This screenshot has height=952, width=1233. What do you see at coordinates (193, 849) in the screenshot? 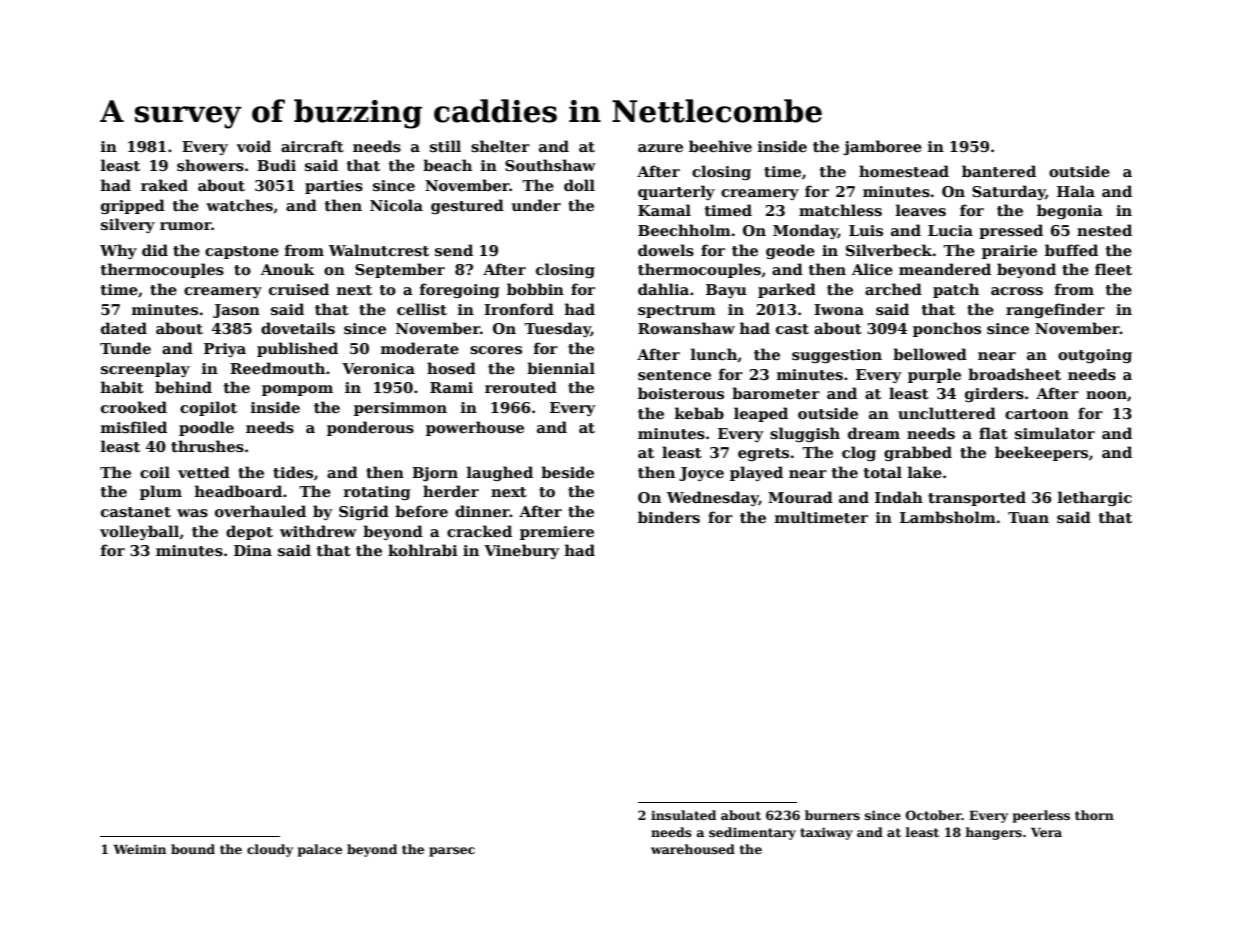
I see `bound` at bounding box center [193, 849].
